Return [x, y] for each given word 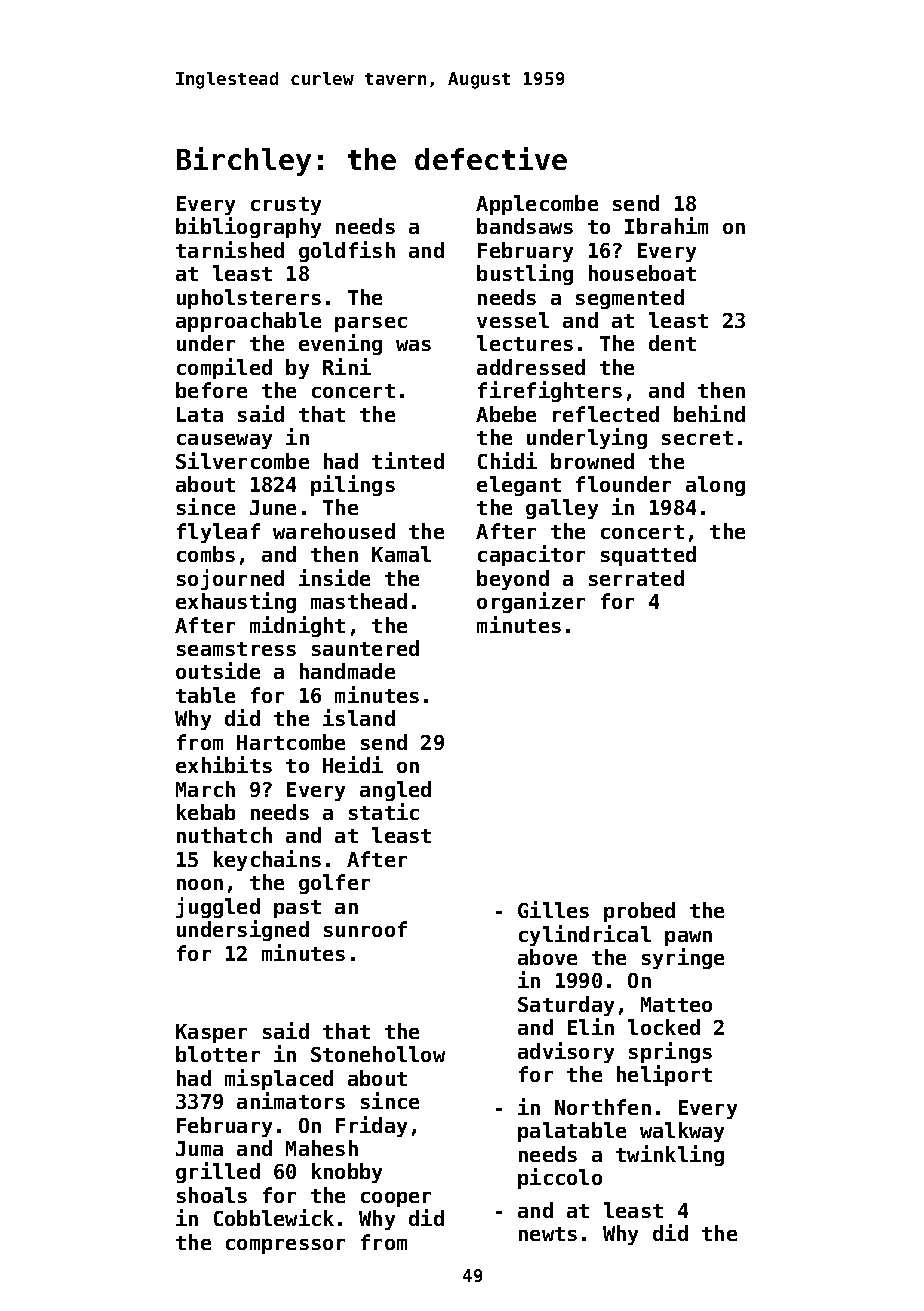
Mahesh [322, 1148]
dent [672, 343]
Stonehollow [378, 1054]
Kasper [211, 1033]
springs [670, 1052]
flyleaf [218, 533]
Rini [347, 366]
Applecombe [537, 205]
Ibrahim [666, 225]
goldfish [347, 251]
